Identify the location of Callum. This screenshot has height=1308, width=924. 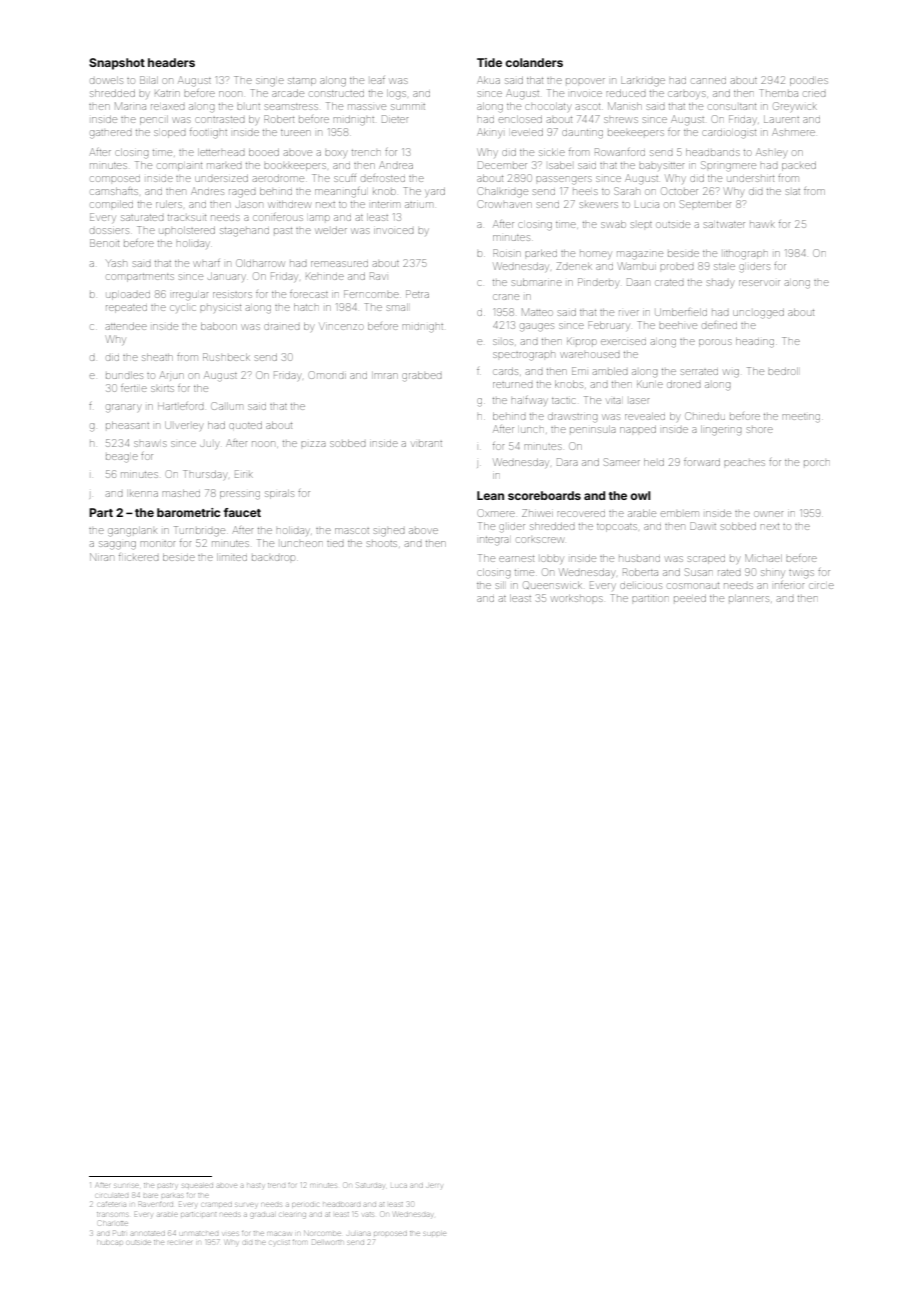
(227, 406).
